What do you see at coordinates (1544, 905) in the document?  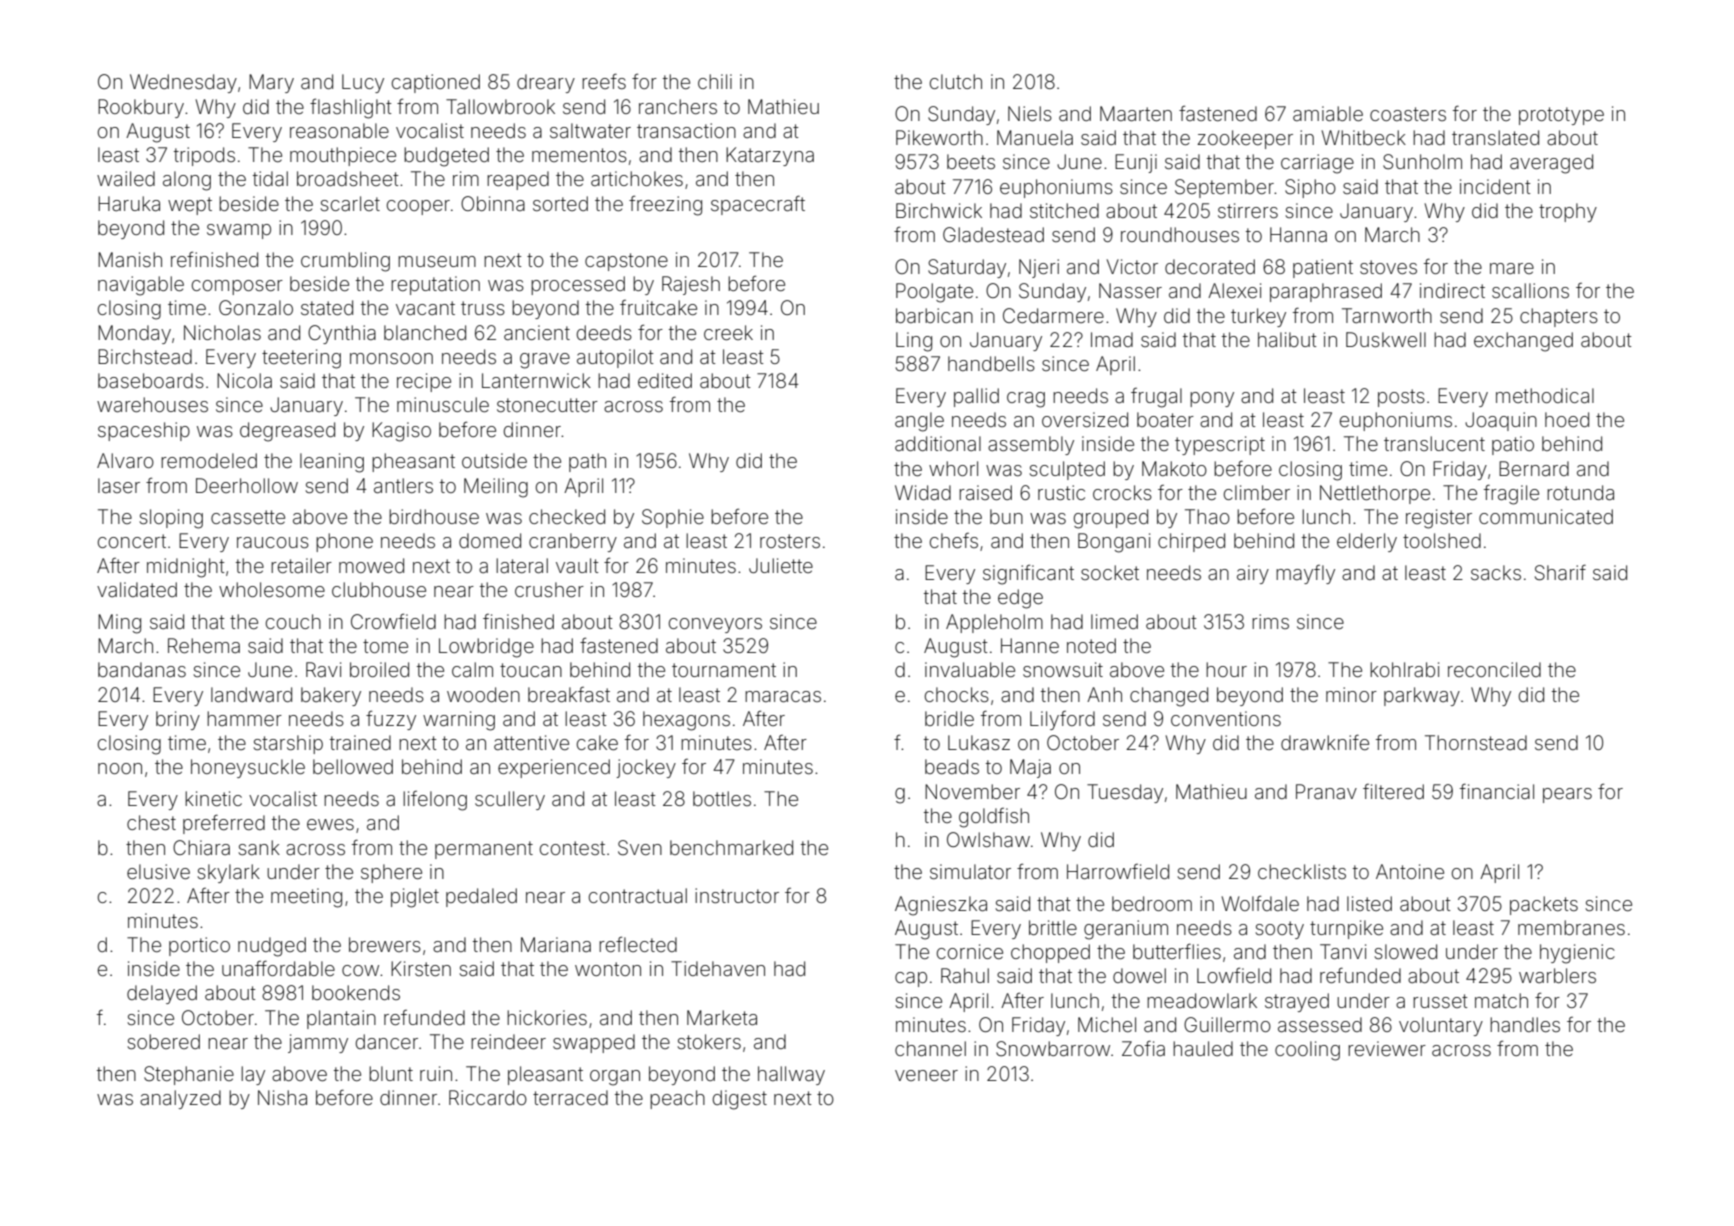 I see `packets` at bounding box center [1544, 905].
